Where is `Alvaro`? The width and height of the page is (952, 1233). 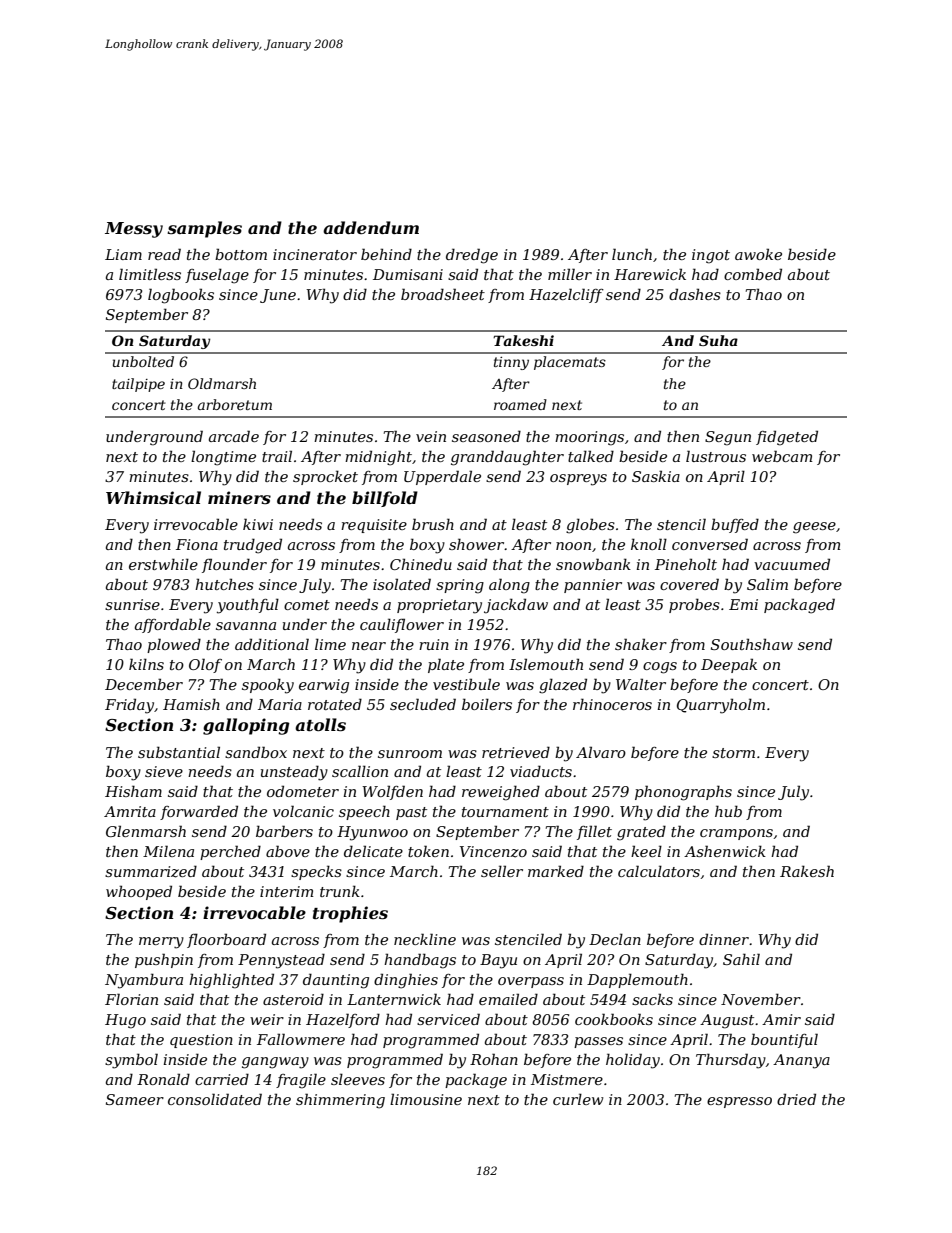
Alvaro is located at coordinates (601, 752).
